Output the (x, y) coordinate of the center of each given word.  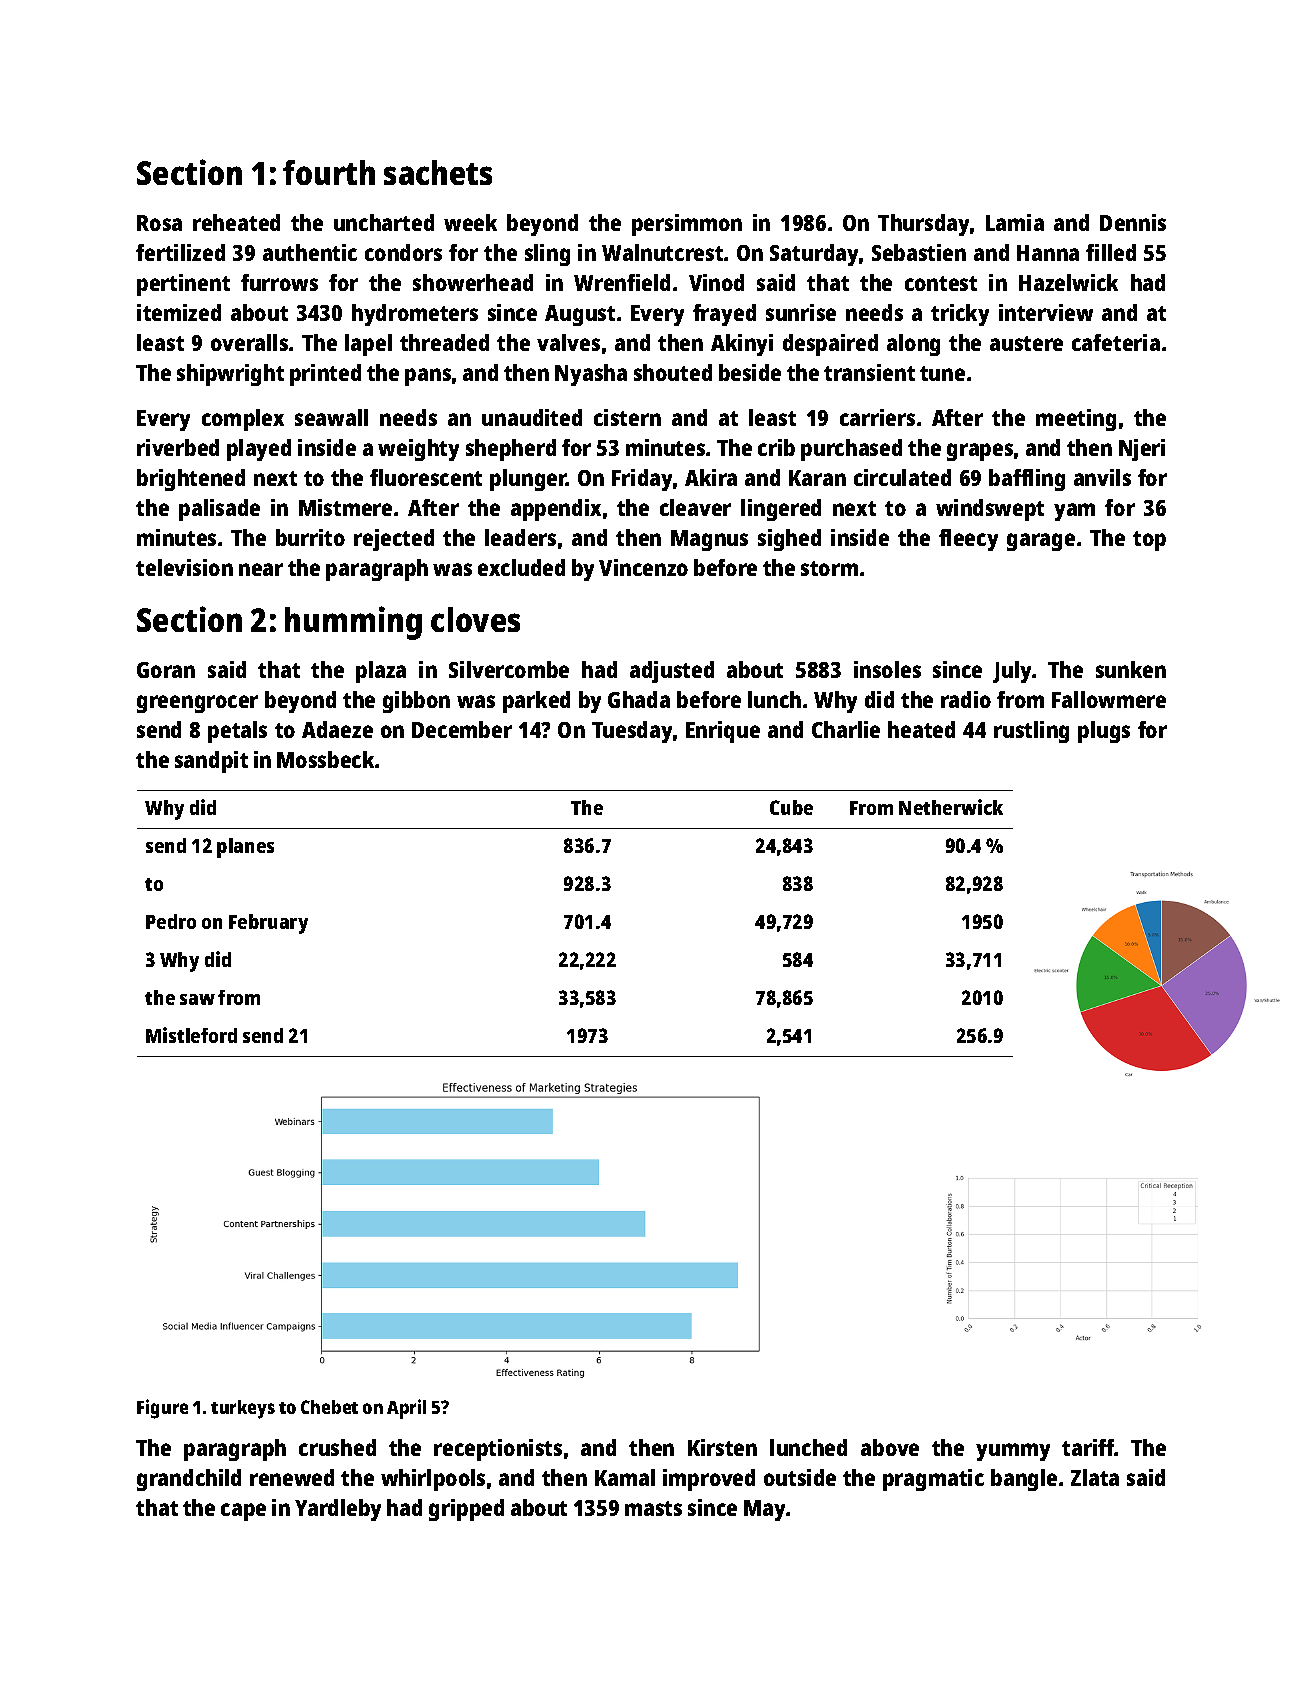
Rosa (159, 223)
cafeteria (1116, 342)
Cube (791, 807)
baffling (1027, 480)
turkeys (243, 1409)
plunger (528, 480)
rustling (1031, 732)
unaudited (532, 417)
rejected (394, 540)
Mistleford (191, 1035)
